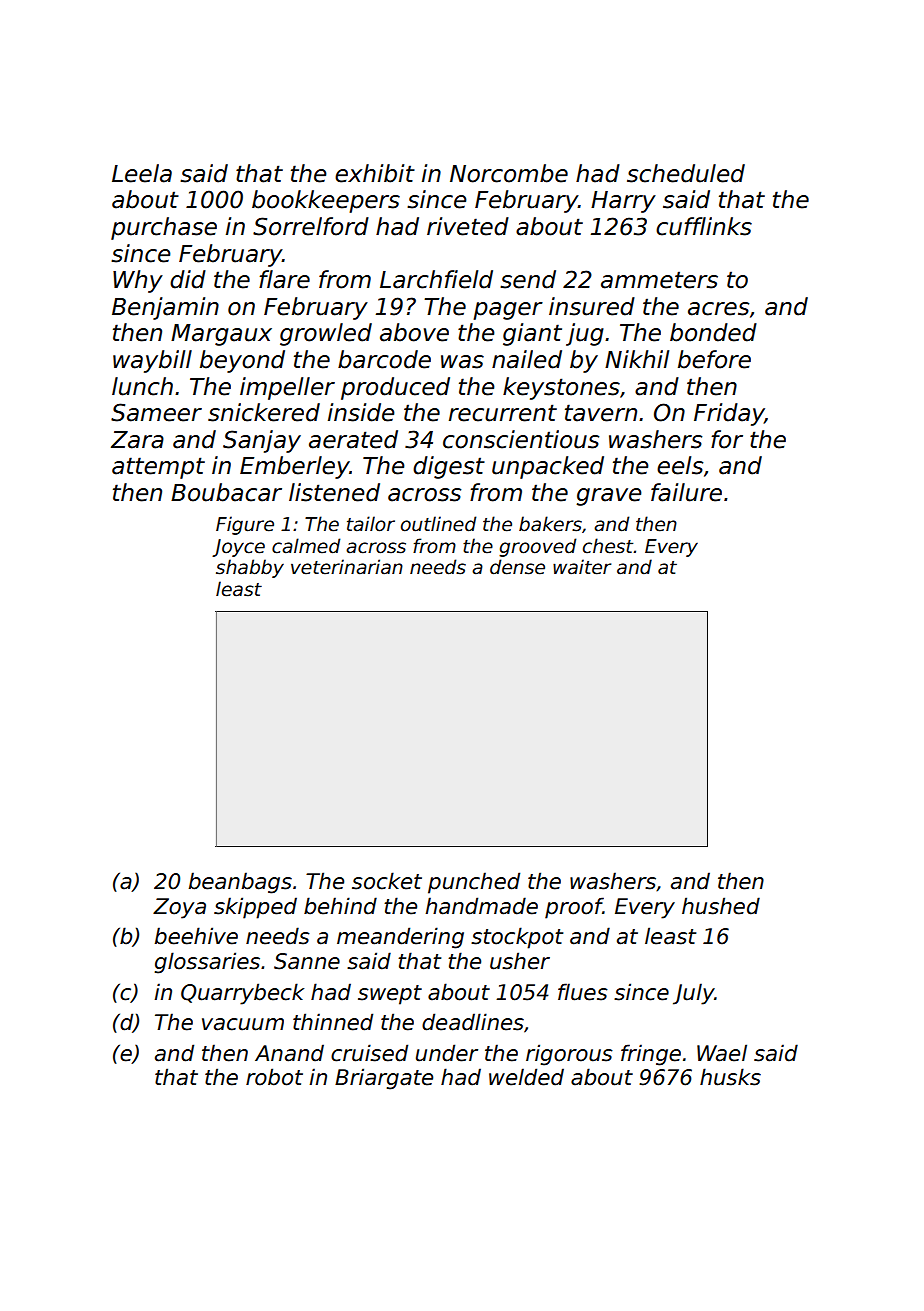 The width and height of the document is (924, 1311). What do you see at coordinates (242, 994) in the document?
I see `Quarrybeck` at bounding box center [242, 994].
